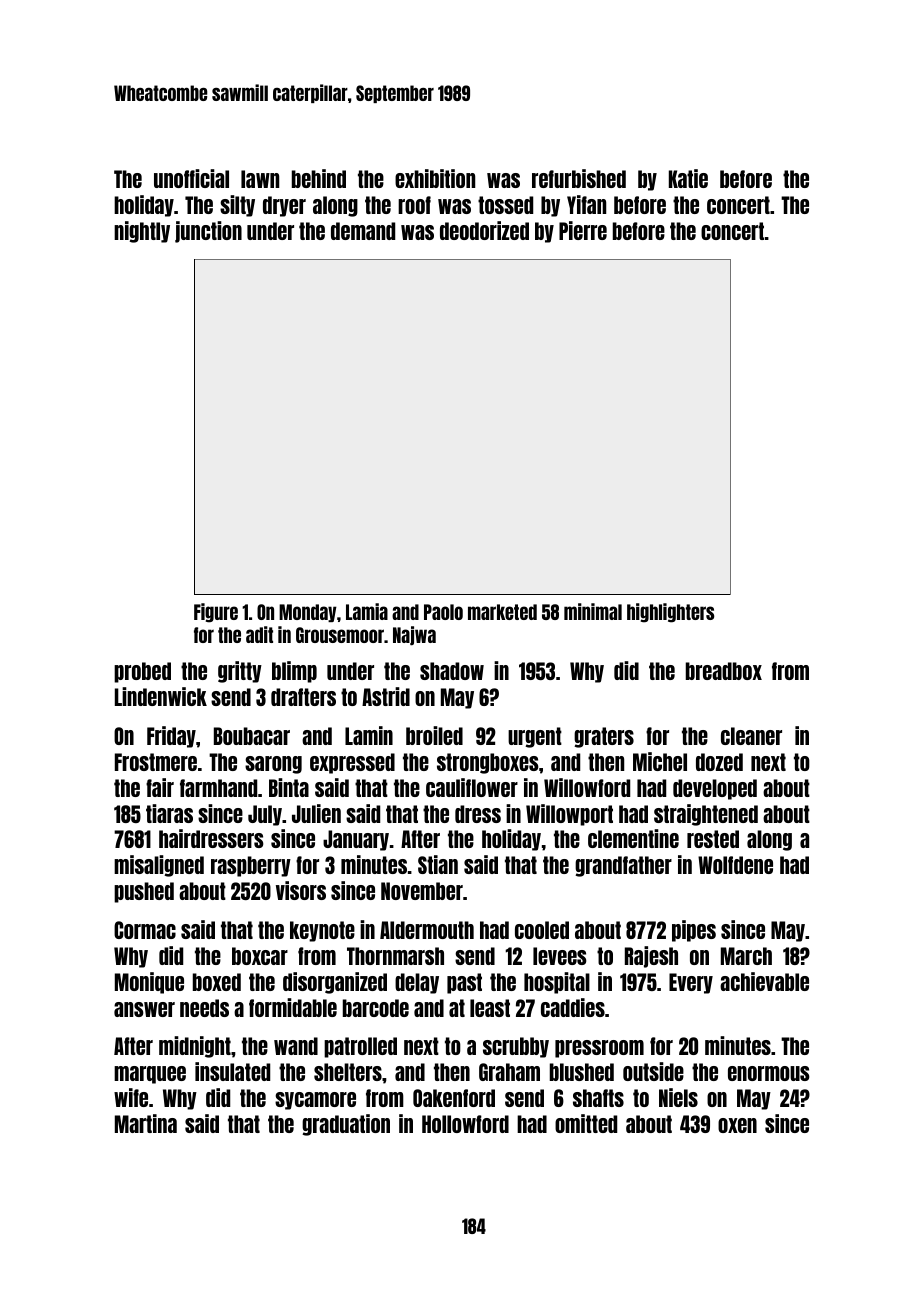 The width and height of the image is (924, 1311). Describe the element at coordinates (144, 892) in the image. I see `pushed` at that location.
